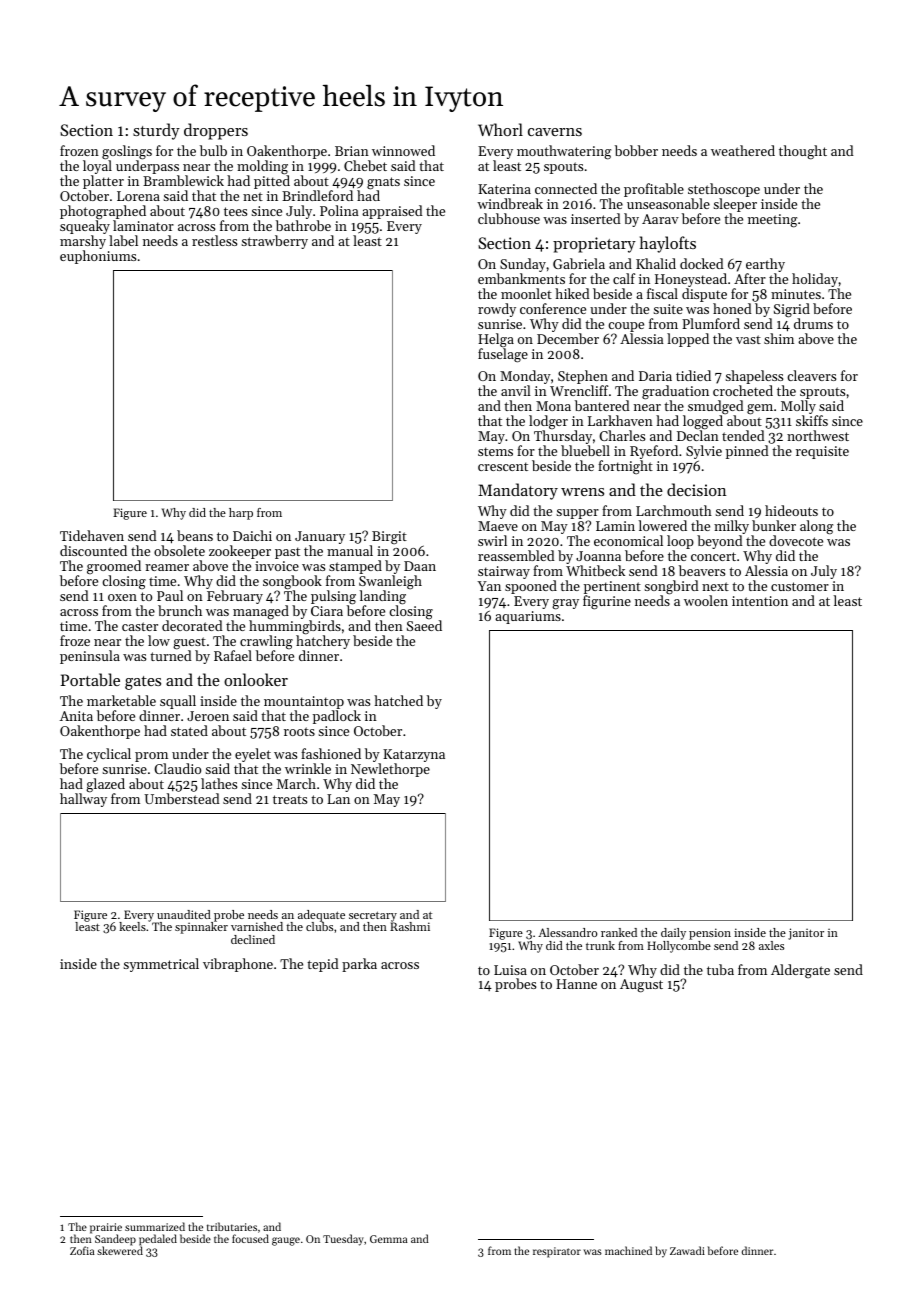  What do you see at coordinates (510, 970) in the screenshot?
I see `Luisa` at bounding box center [510, 970].
